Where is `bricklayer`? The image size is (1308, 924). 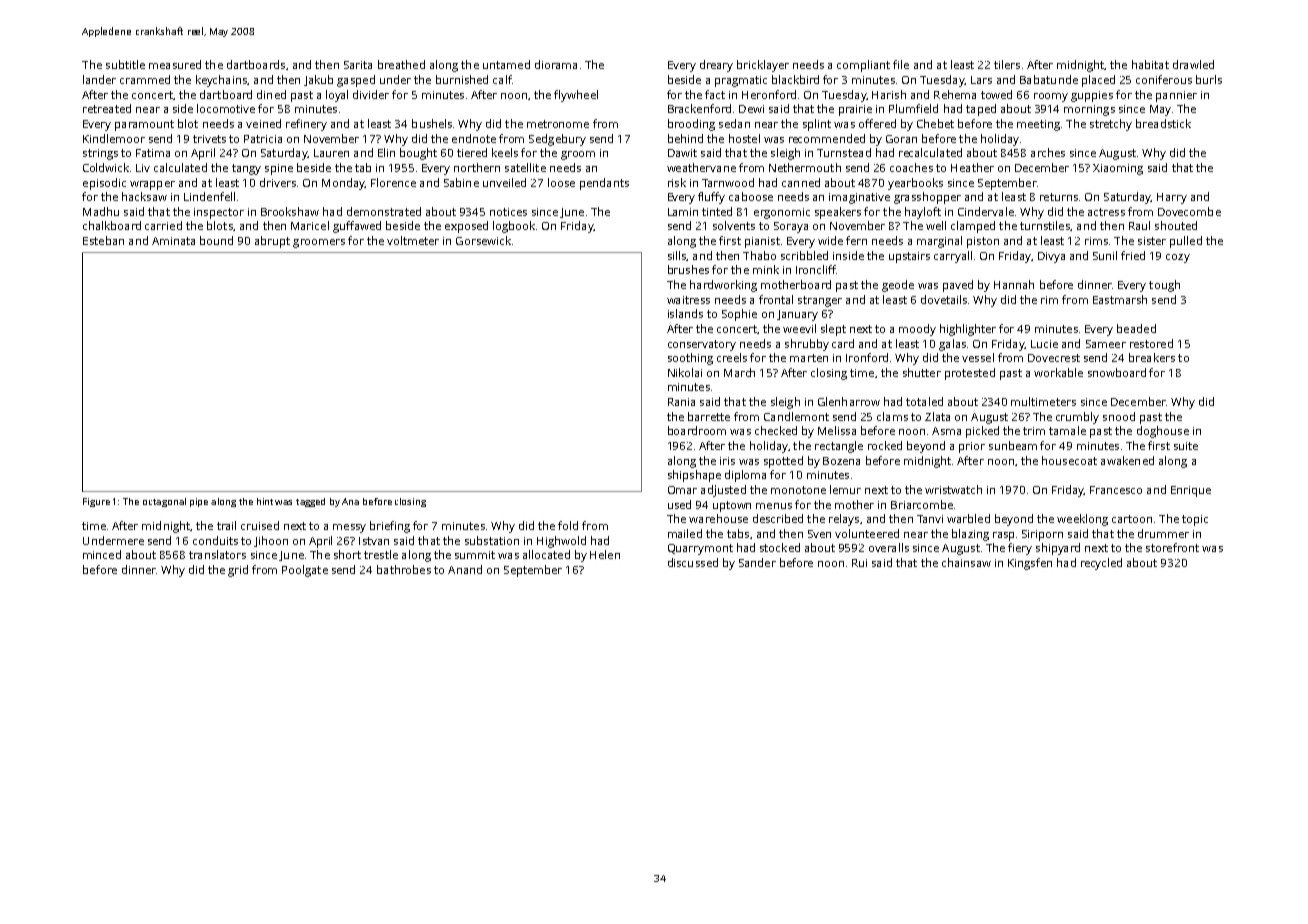 bricklayer is located at coordinates (763, 66).
